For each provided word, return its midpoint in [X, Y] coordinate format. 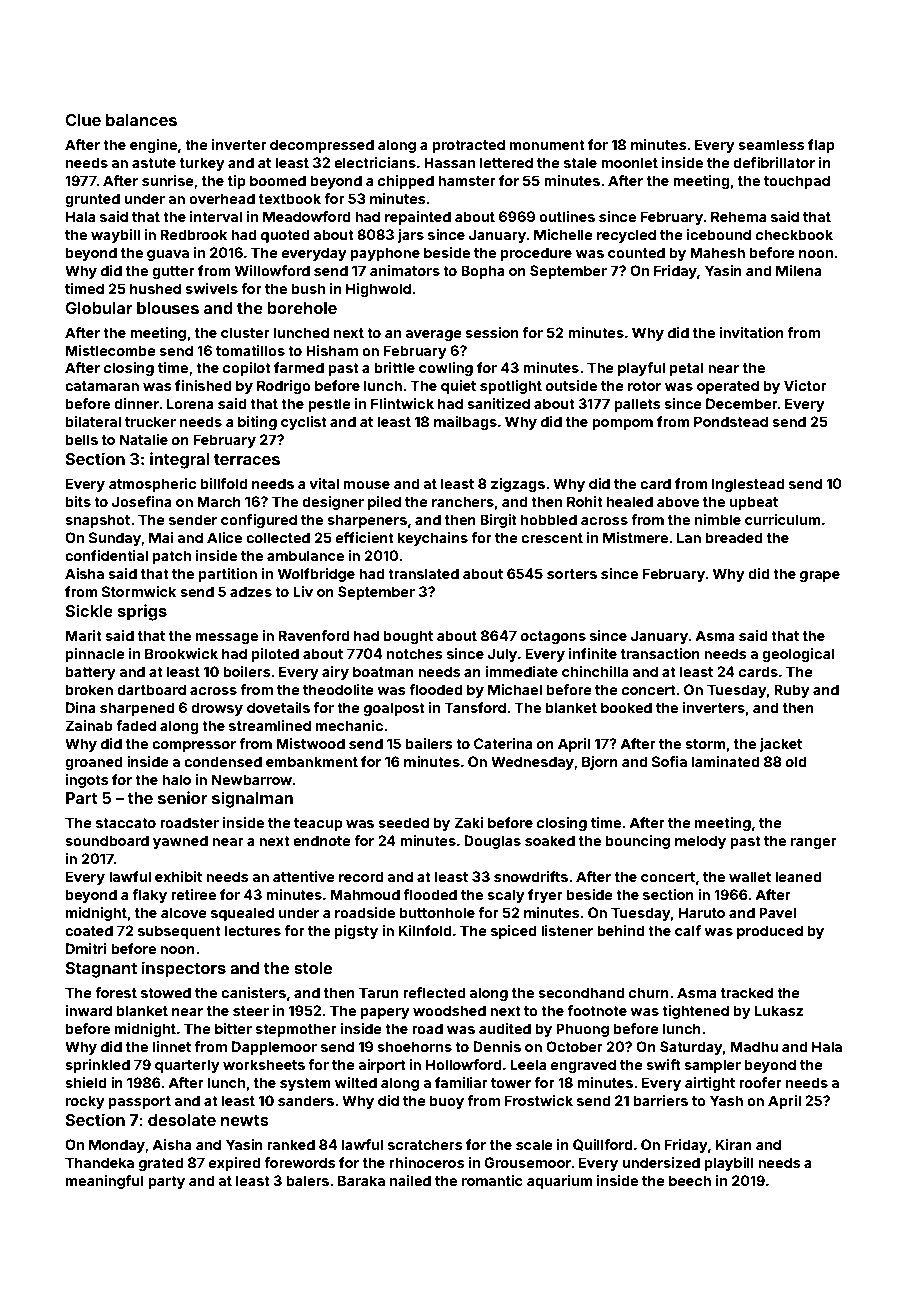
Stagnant [101, 970]
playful [641, 369]
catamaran [102, 386]
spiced [514, 932]
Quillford [603, 1145]
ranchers [463, 501]
